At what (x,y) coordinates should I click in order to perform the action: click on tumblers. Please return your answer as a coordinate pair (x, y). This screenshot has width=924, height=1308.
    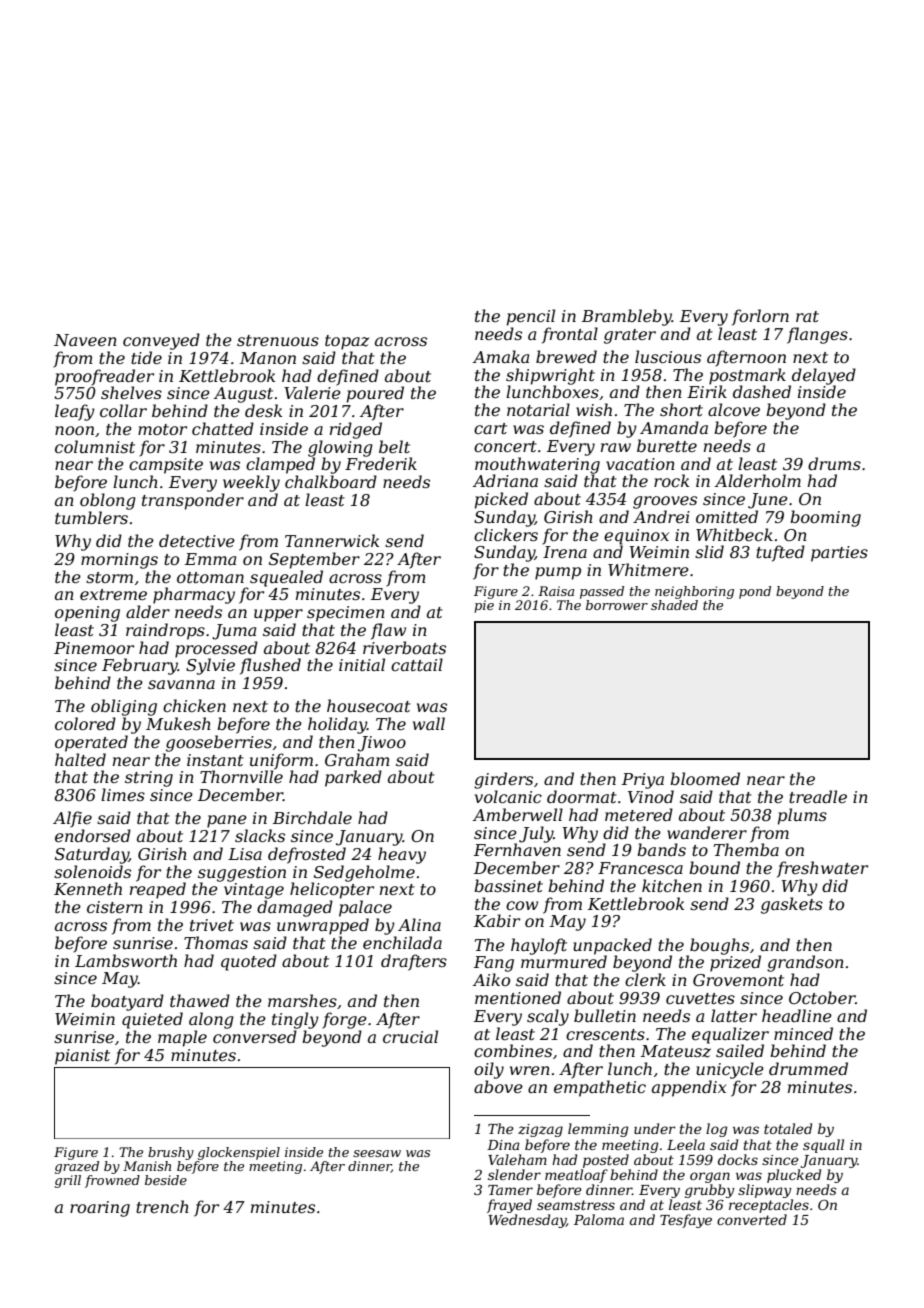
    Looking at the image, I should click on (91, 517).
